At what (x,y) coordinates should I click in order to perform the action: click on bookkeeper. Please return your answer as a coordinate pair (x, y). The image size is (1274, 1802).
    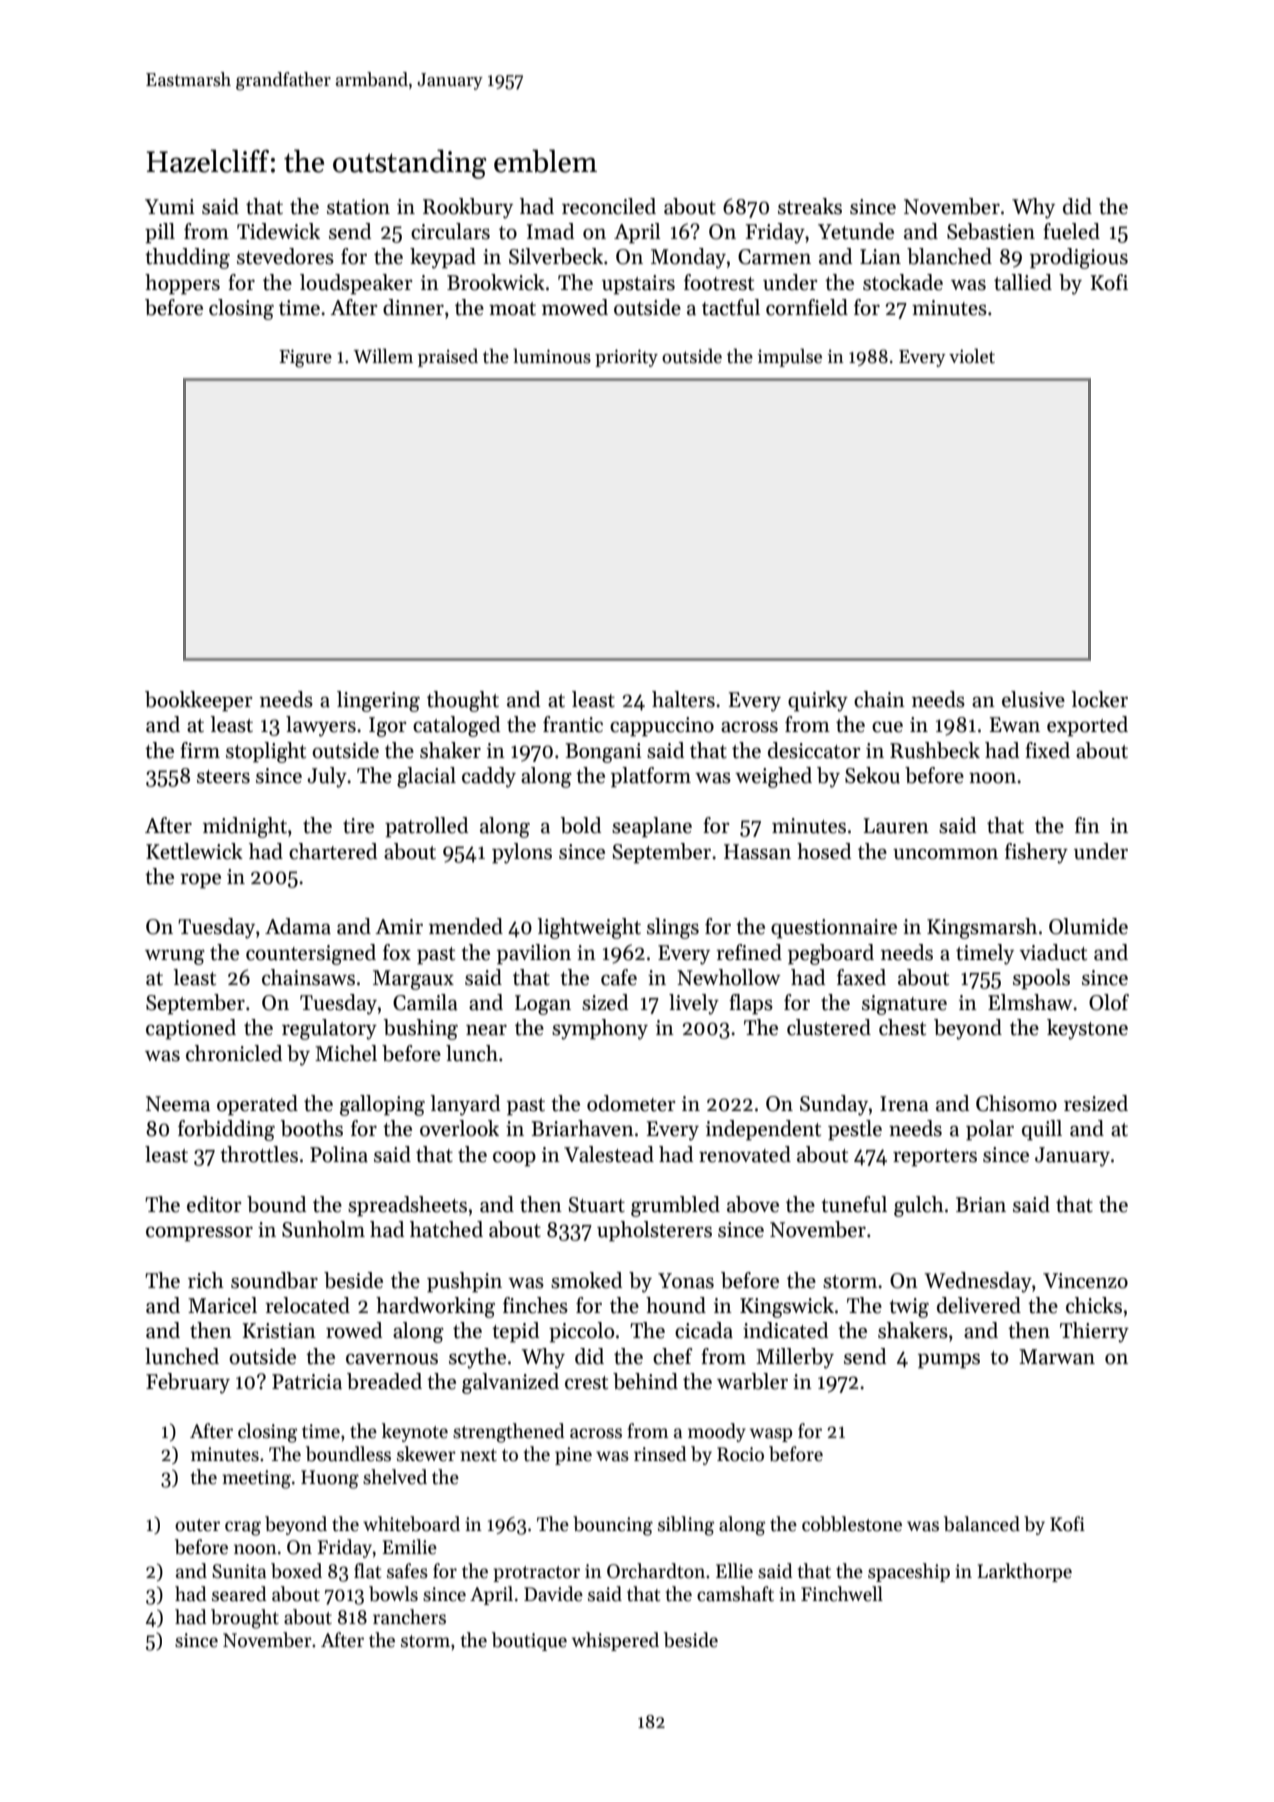
    Looking at the image, I should click on (199, 701).
